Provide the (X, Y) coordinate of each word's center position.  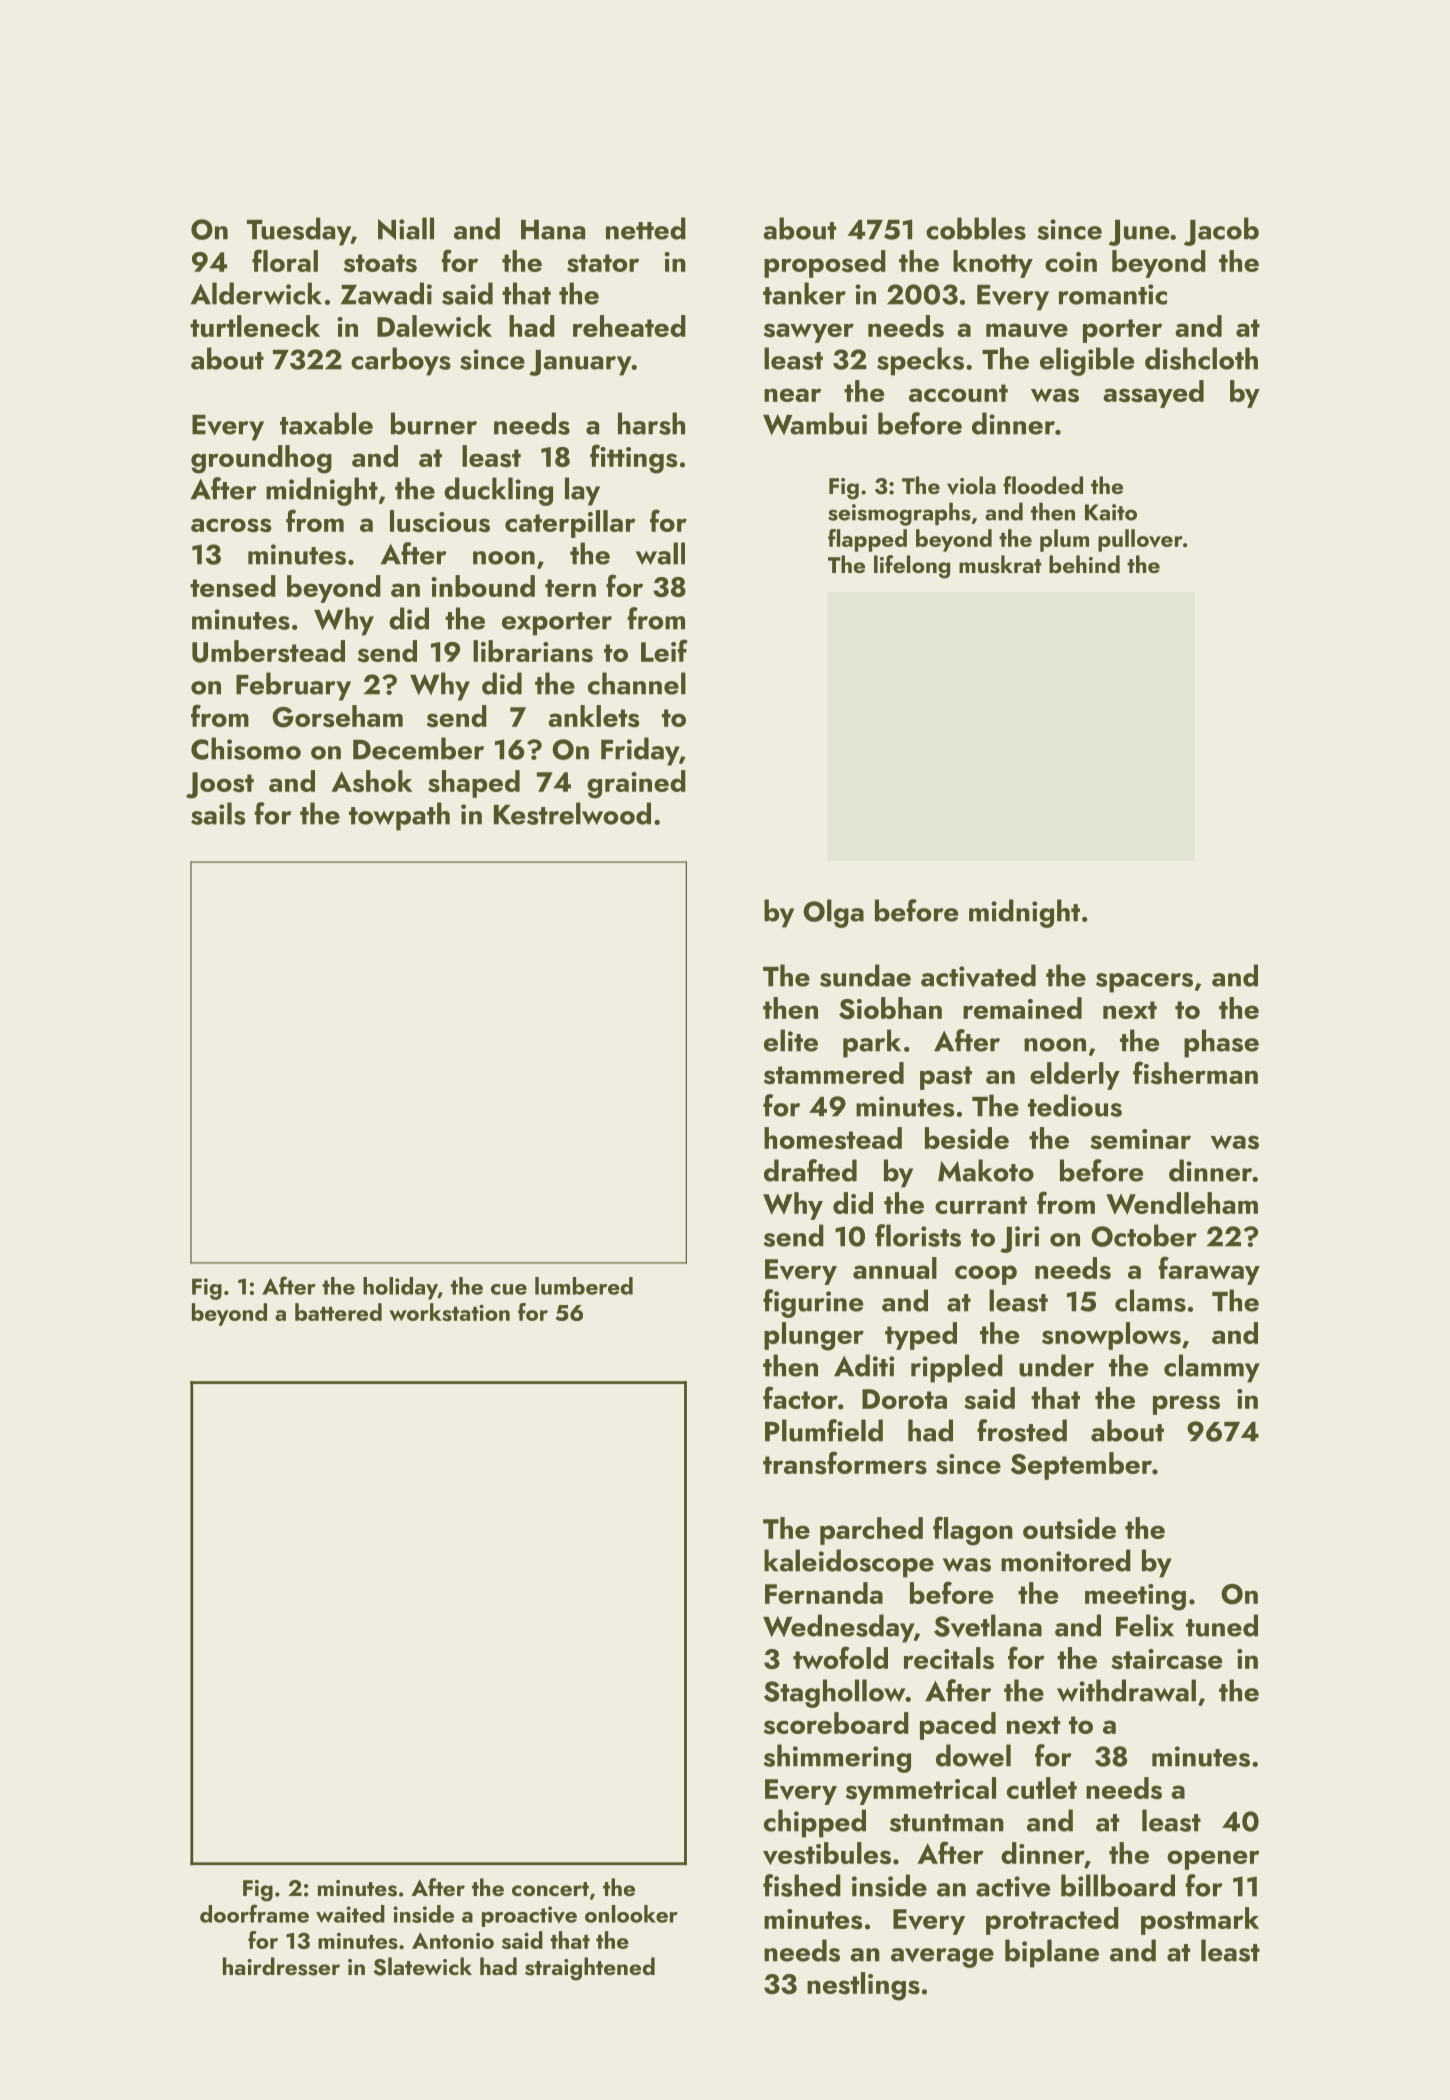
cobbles (976, 228)
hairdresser (281, 1966)
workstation (449, 1312)
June (1139, 233)
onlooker (631, 1914)
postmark (1200, 1921)
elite (791, 1040)
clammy (1212, 1368)
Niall (406, 228)
